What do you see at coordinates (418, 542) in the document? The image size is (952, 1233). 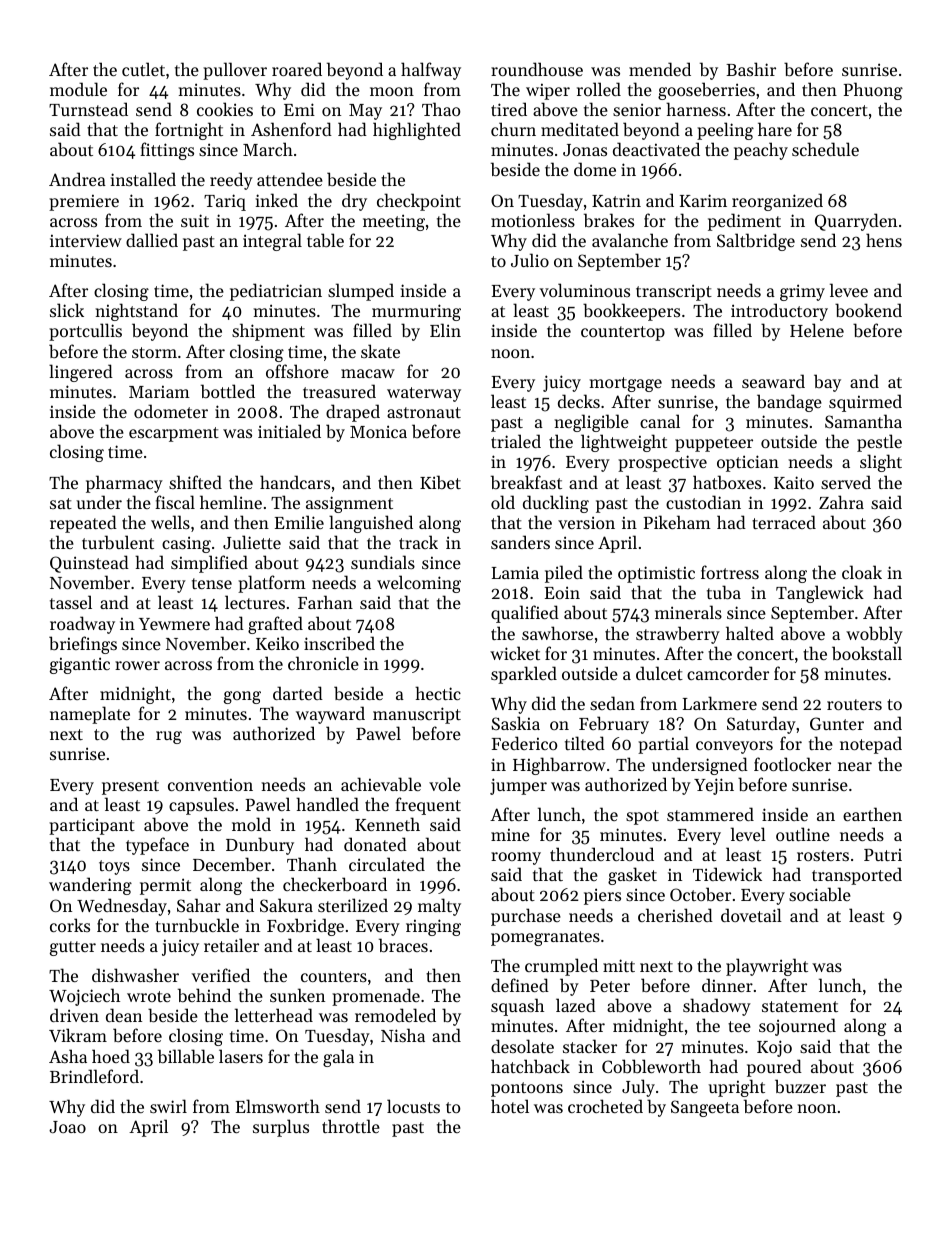 I see `track` at bounding box center [418, 542].
